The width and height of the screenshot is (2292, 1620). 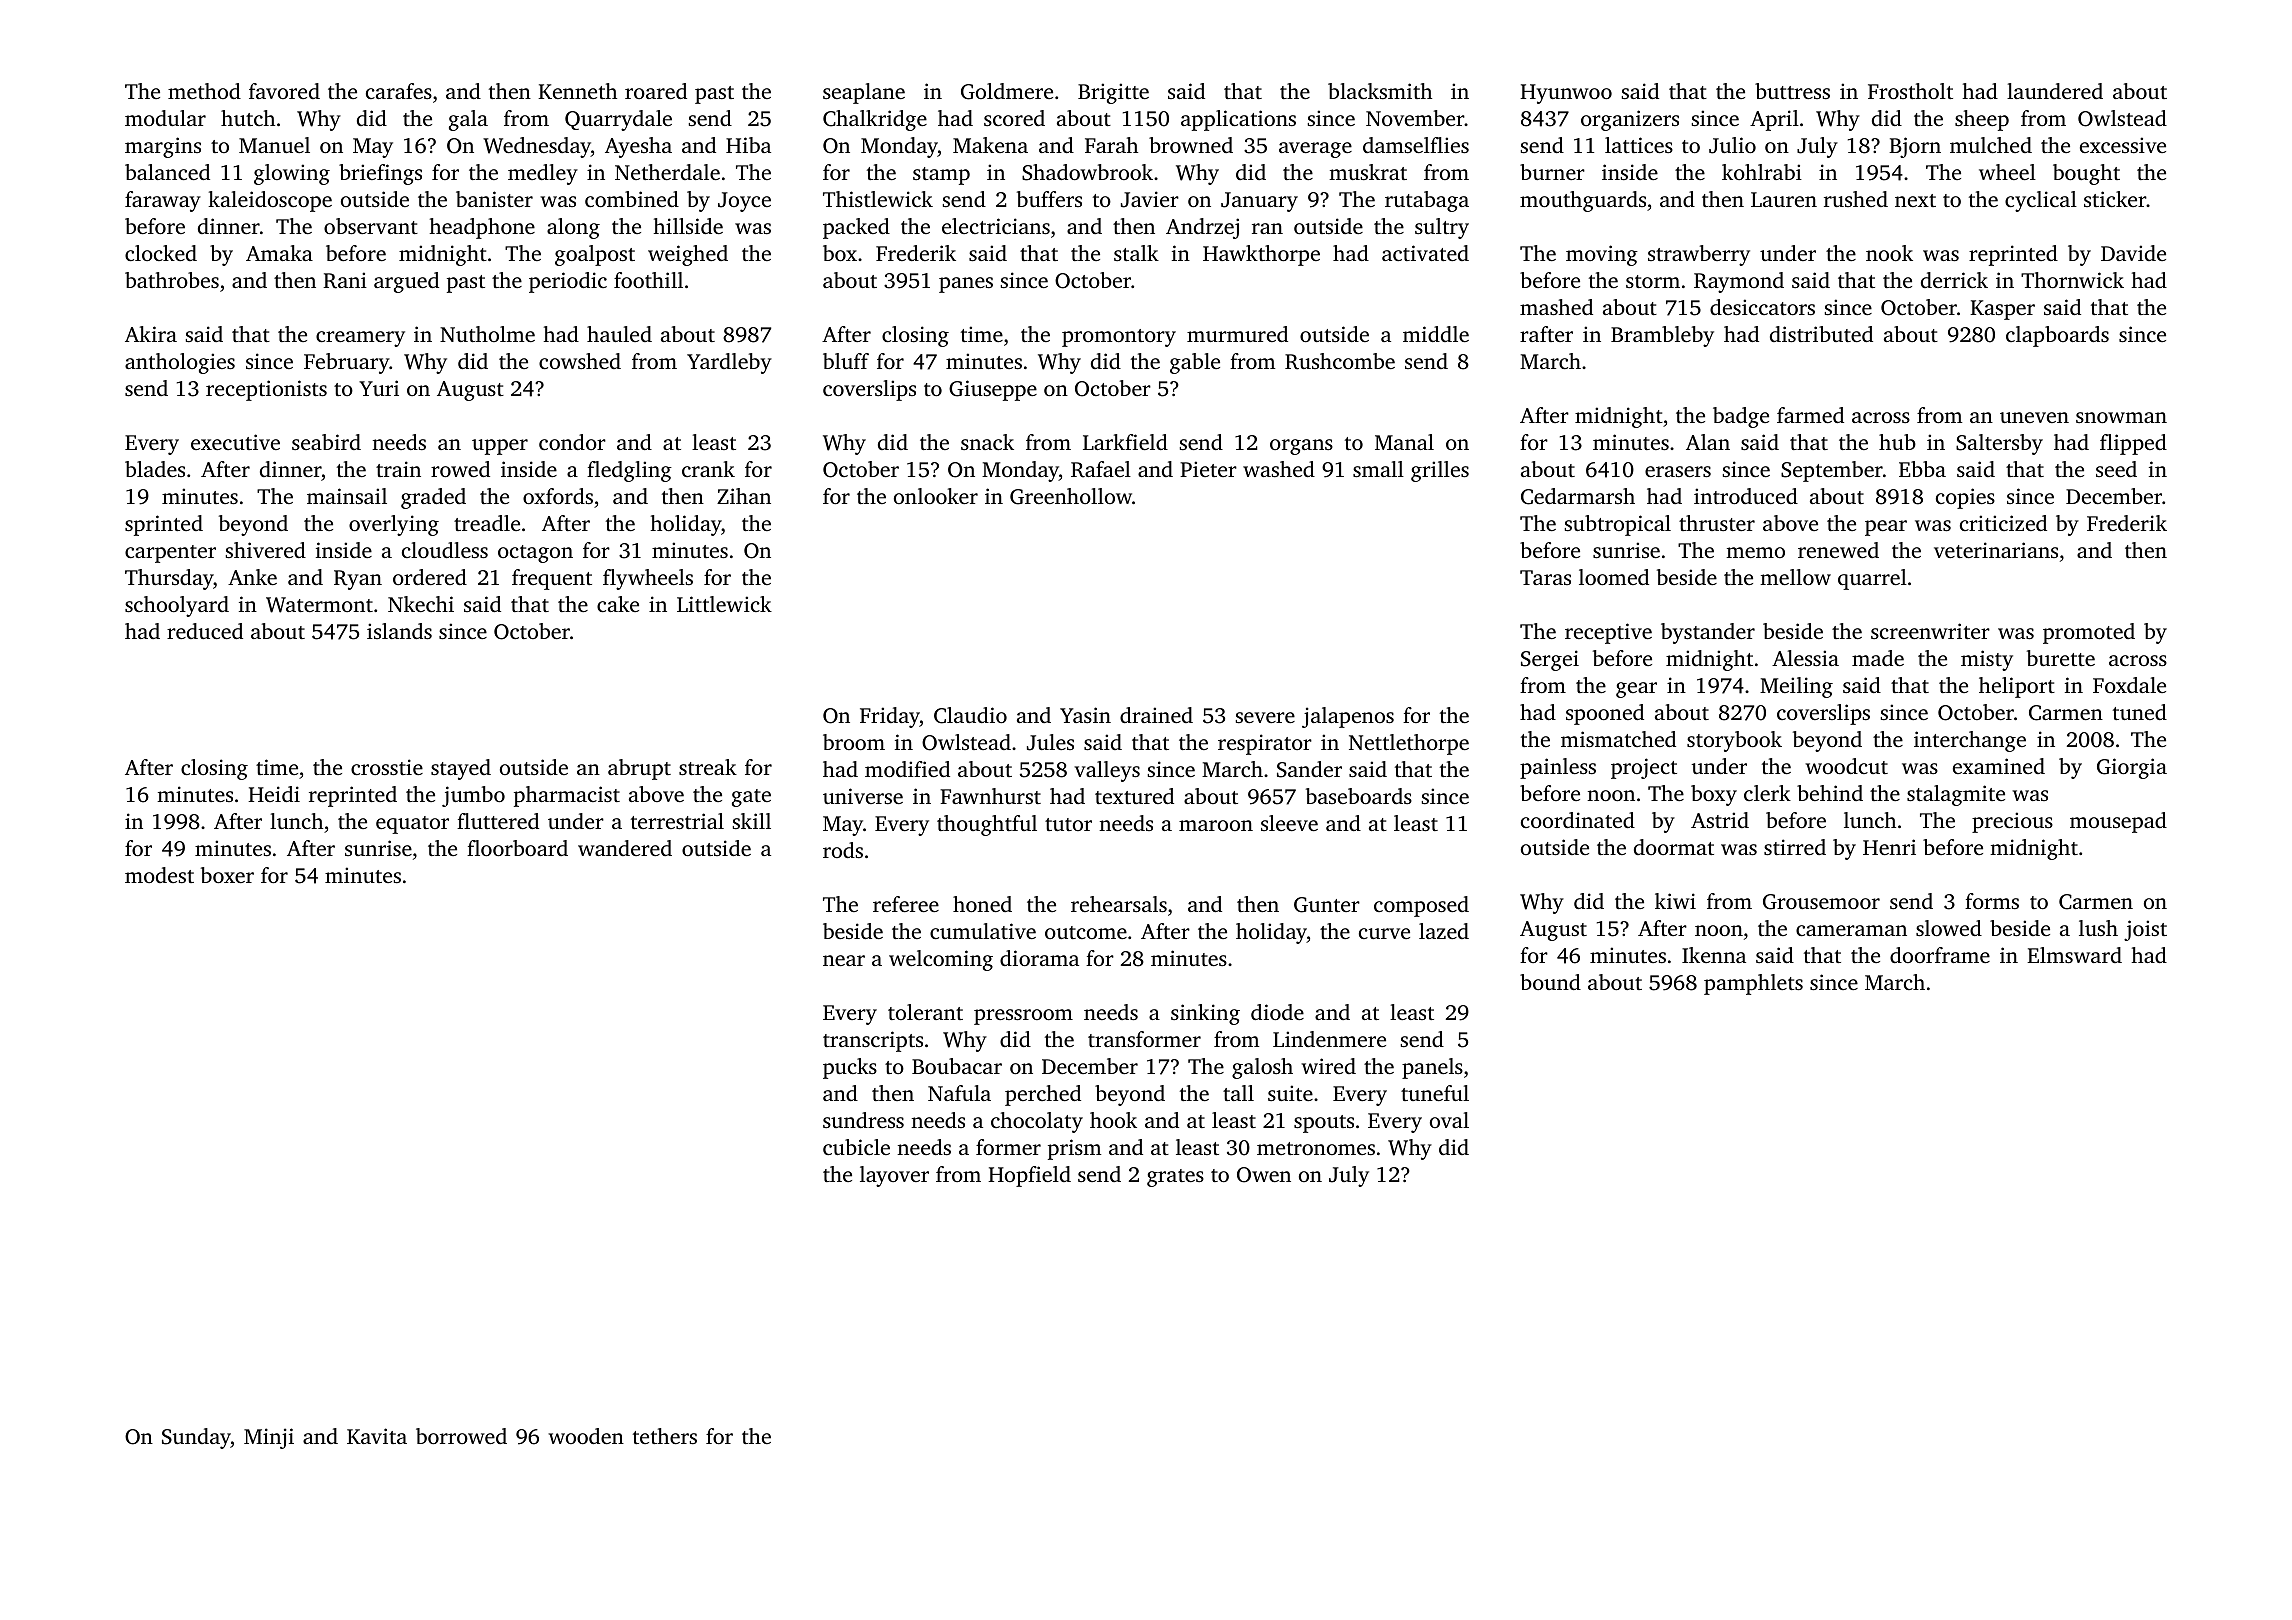 I want to click on Sunday, so click(x=196, y=1438).
